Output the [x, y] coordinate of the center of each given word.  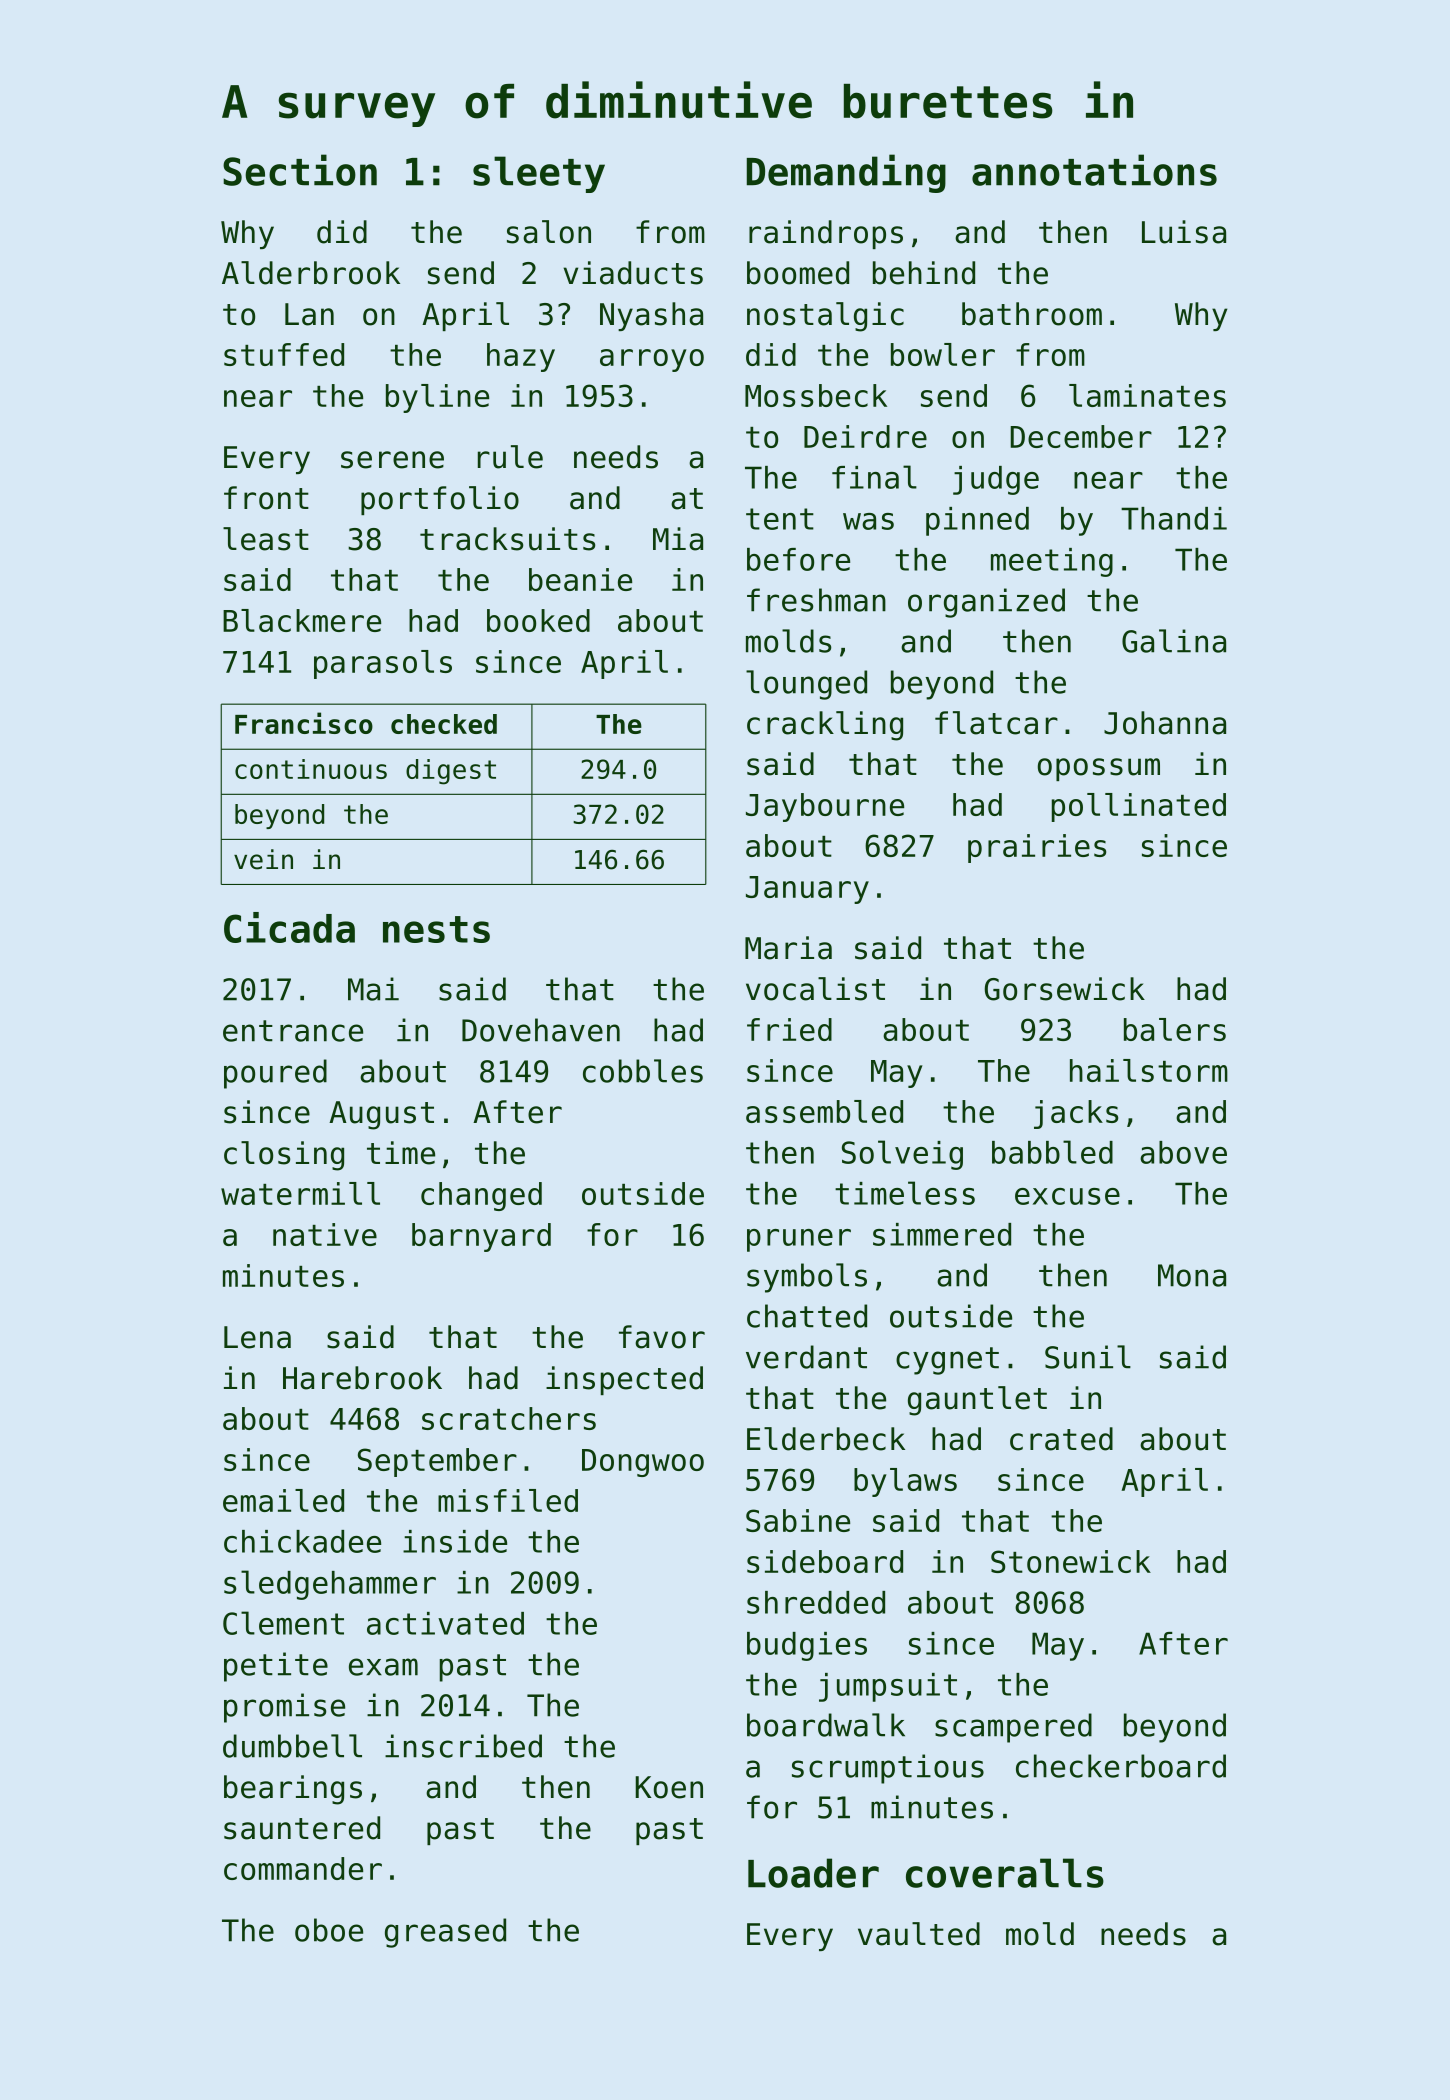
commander [303, 1868]
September [437, 1462]
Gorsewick [1065, 989]
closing [284, 1156]
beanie [580, 579]
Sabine [798, 1520]
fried [789, 1029]
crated [1061, 1439]
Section [300, 170]
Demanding [846, 173]
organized [986, 603]
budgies [807, 1646]
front [266, 498]
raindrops [826, 234]
